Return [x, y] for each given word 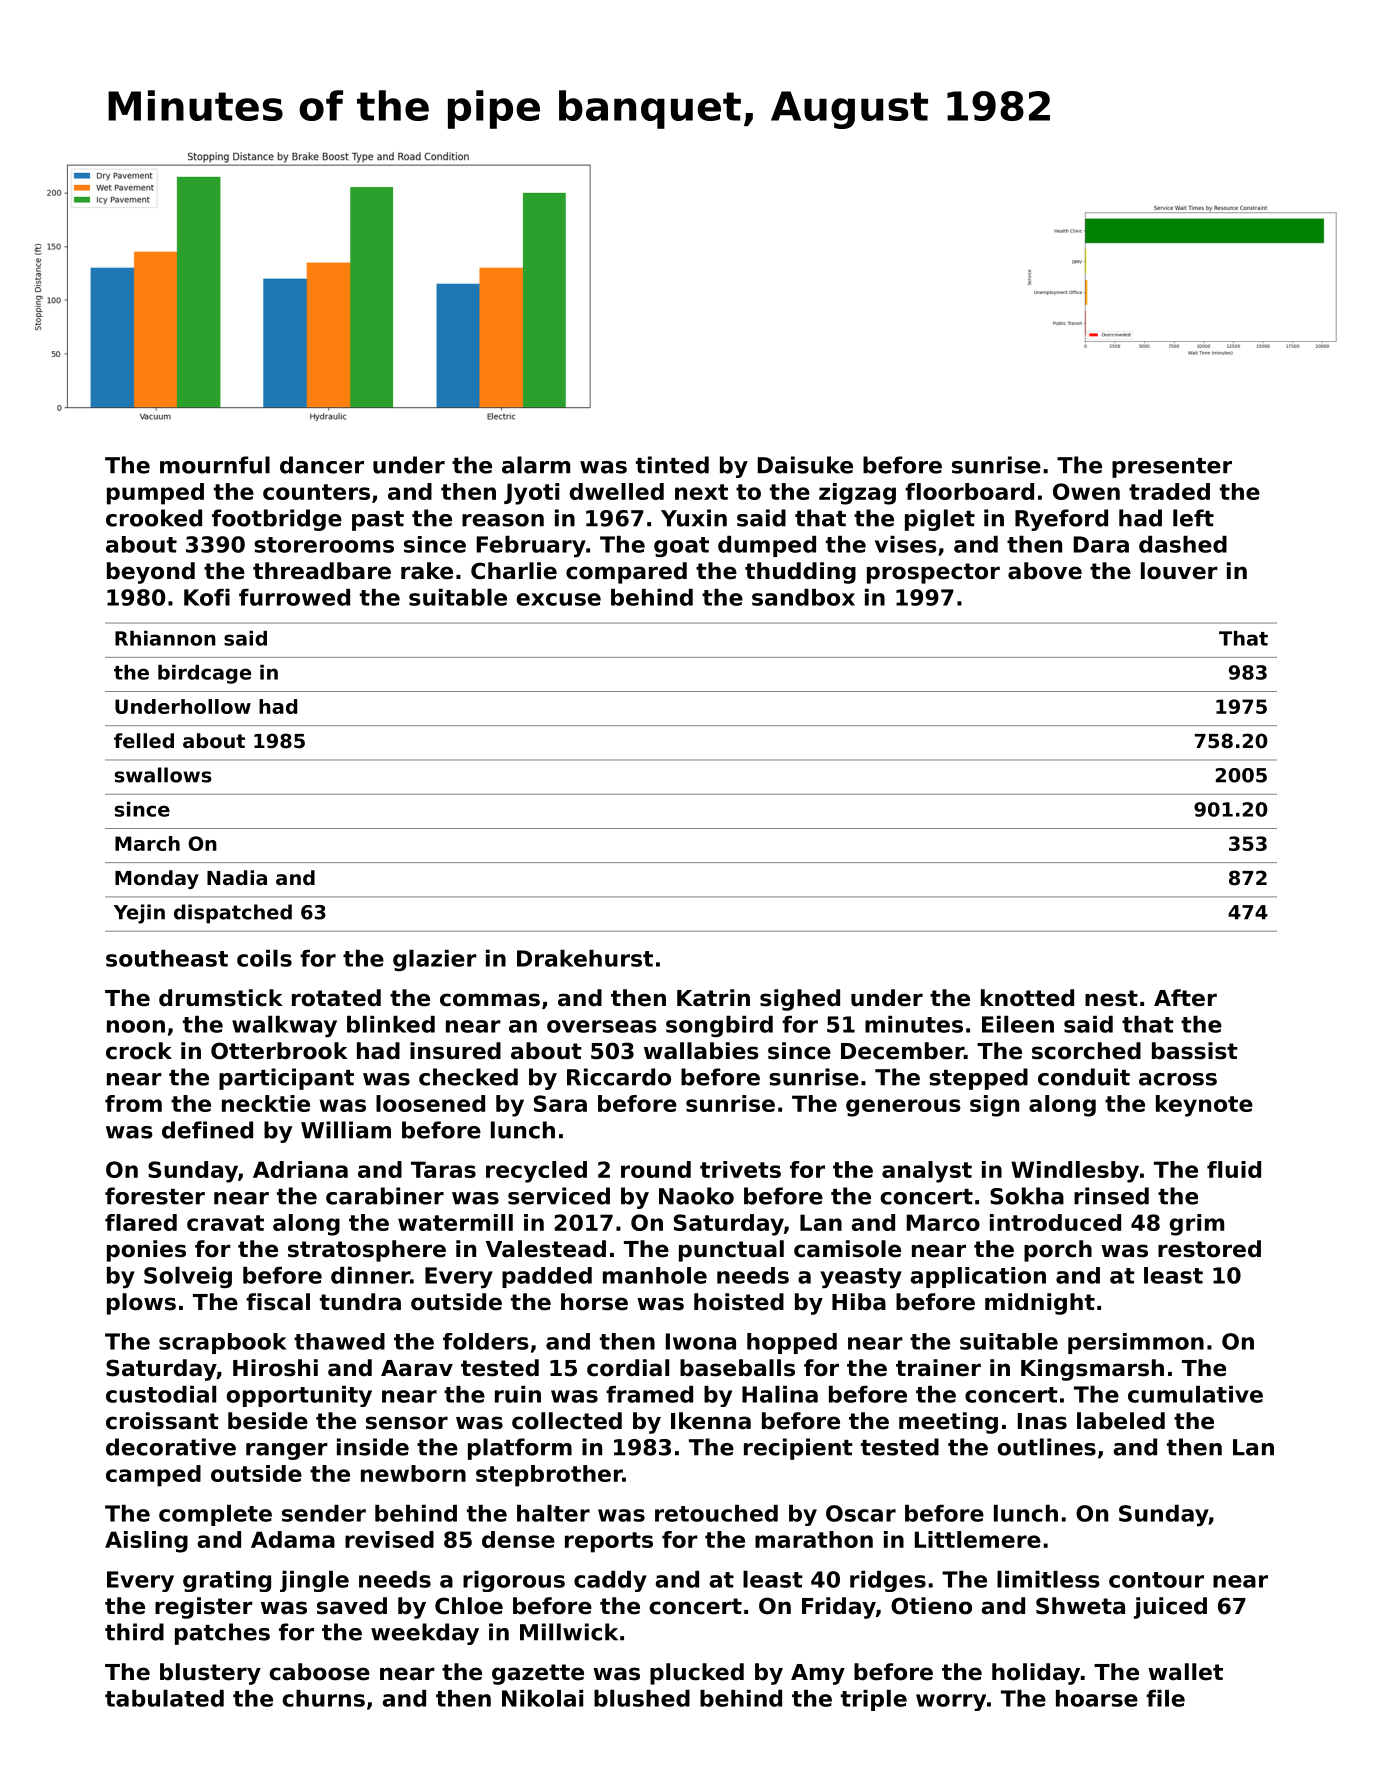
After [1185, 998]
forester [155, 1196]
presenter [1172, 468]
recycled [536, 1172]
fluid [1234, 1169]
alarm [536, 465]
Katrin [713, 998]
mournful [215, 465]
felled [144, 741]
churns [323, 1698]
